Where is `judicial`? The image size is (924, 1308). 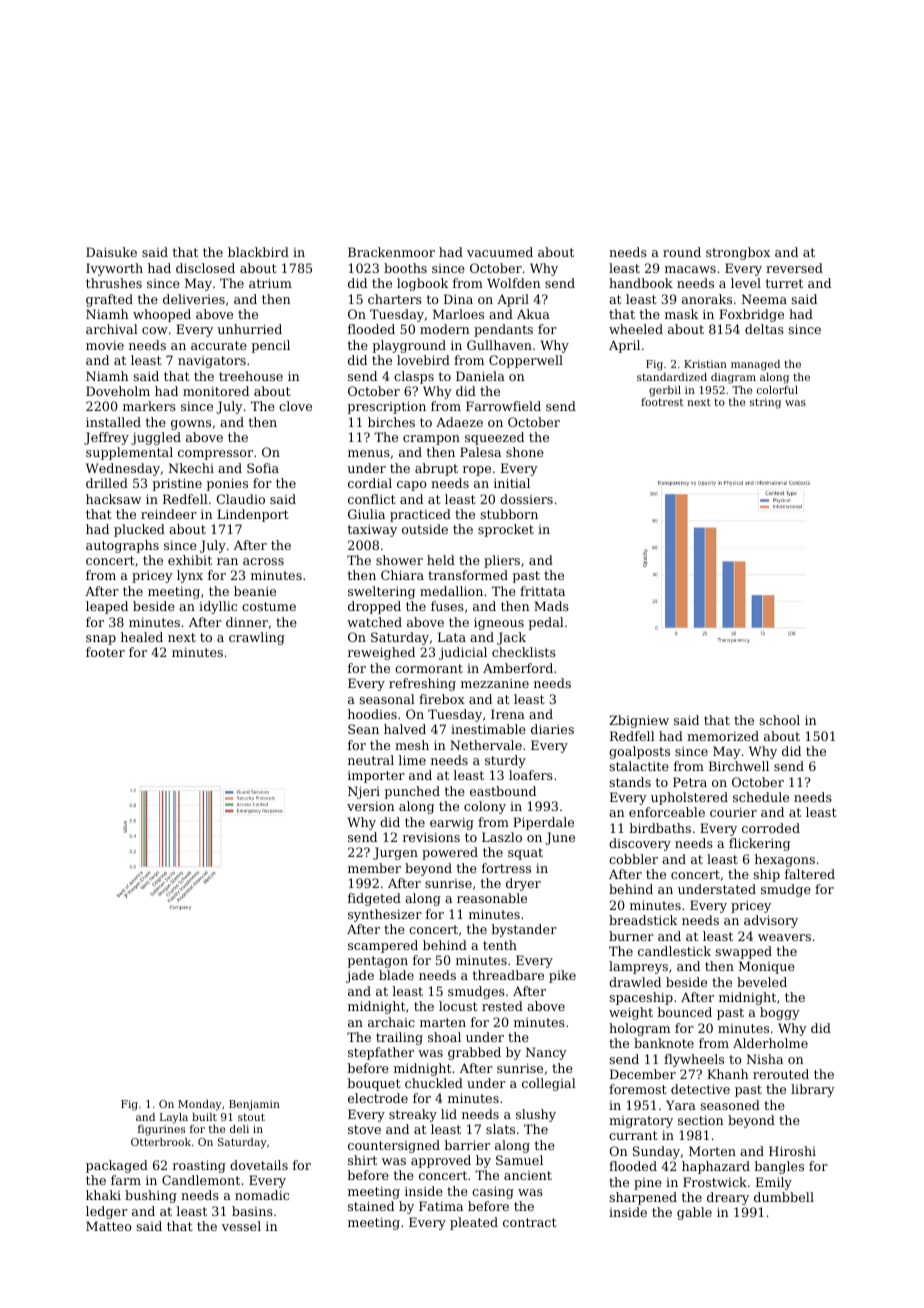
judicial is located at coordinates (463, 653).
